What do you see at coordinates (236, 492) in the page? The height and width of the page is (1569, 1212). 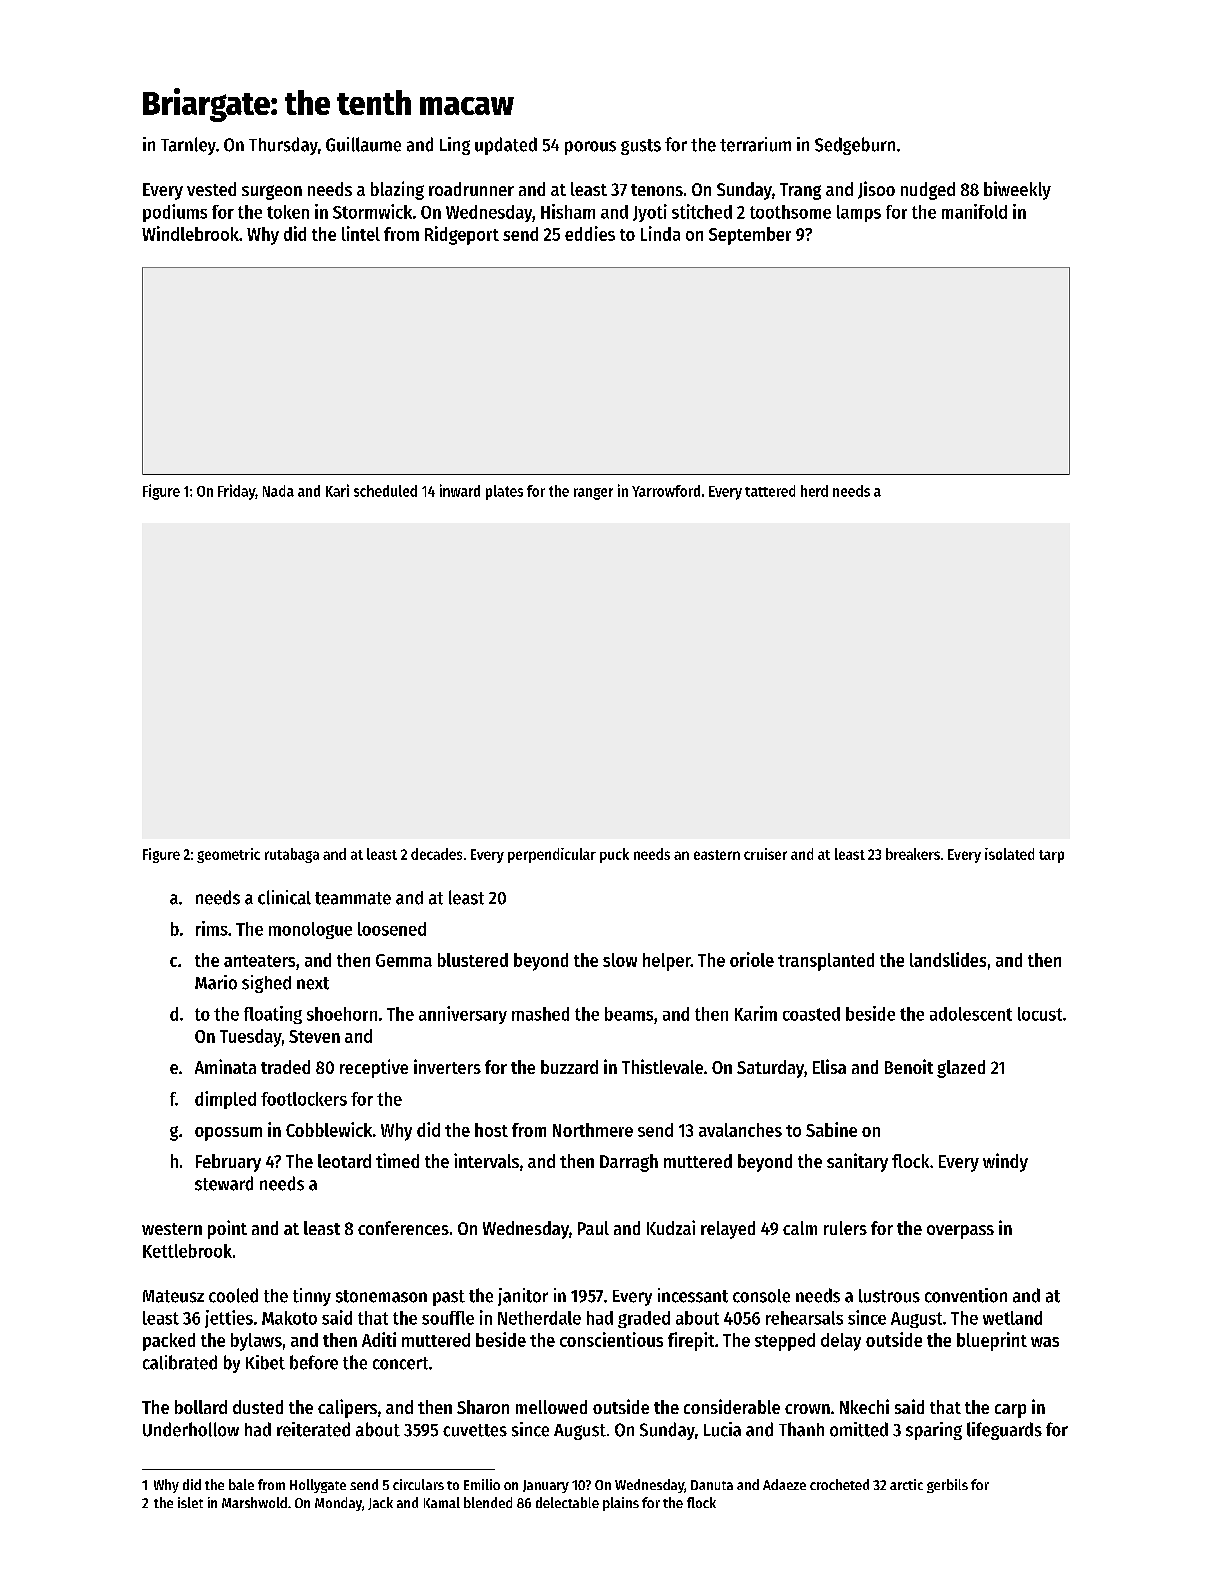 I see `Friday` at bounding box center [236, 492].
